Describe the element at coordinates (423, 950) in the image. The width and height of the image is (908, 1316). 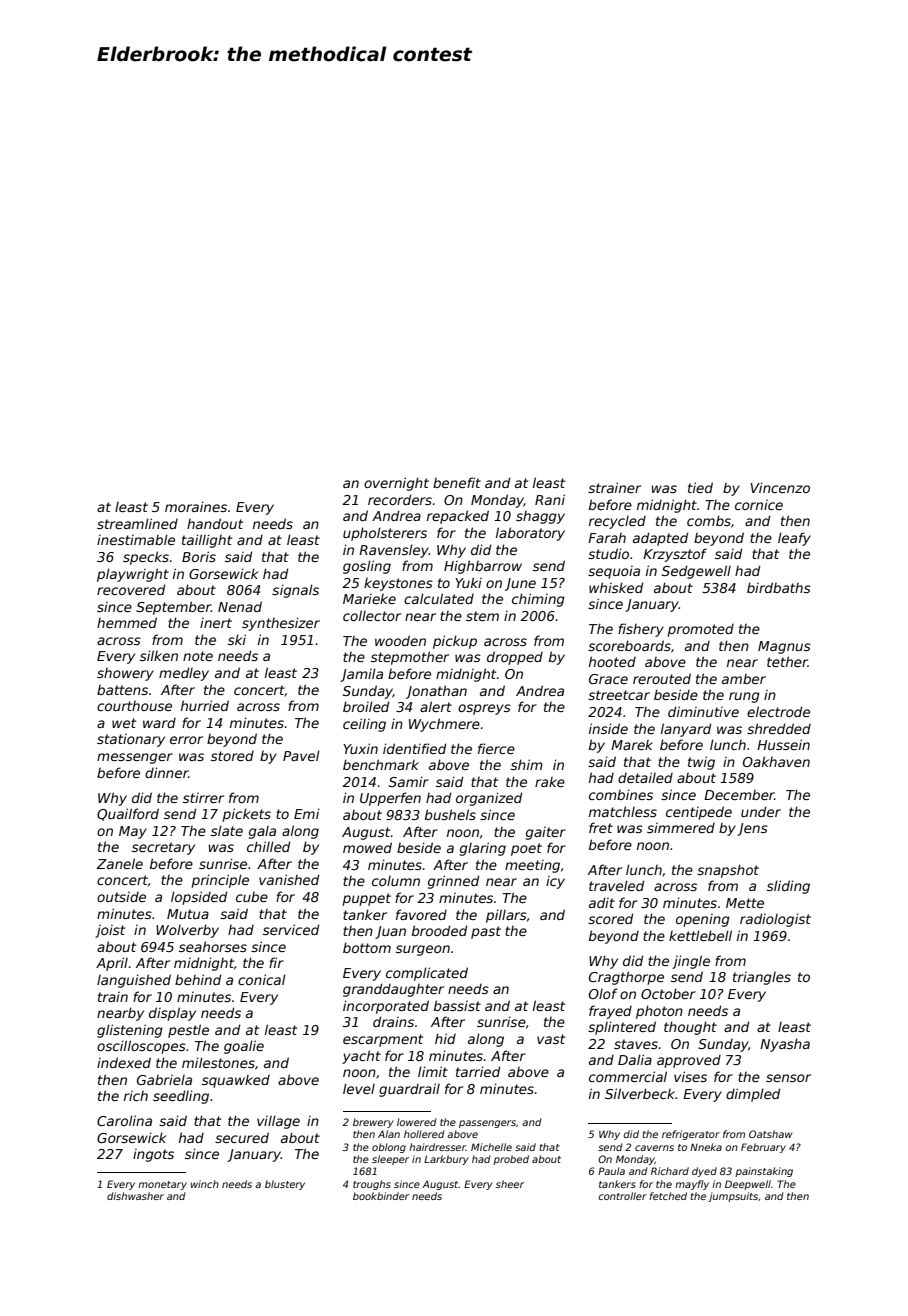
I see `surgeon` at that location.
